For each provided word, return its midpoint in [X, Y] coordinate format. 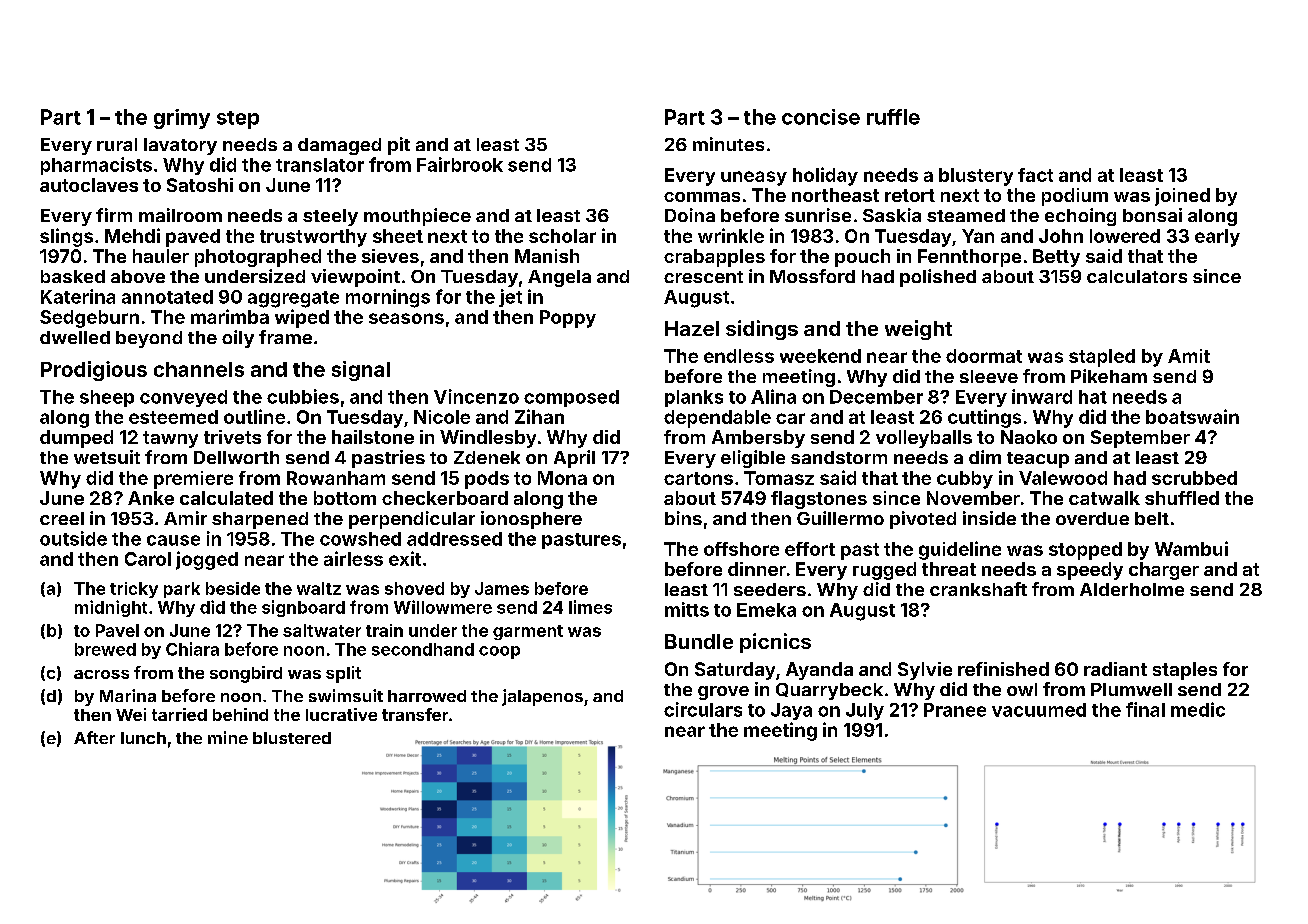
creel [62, 518]
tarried [179, 714]
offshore [741, 549]
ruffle [893, 117]
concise [821, 117]
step [238, 120]
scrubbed [1194, 478]
